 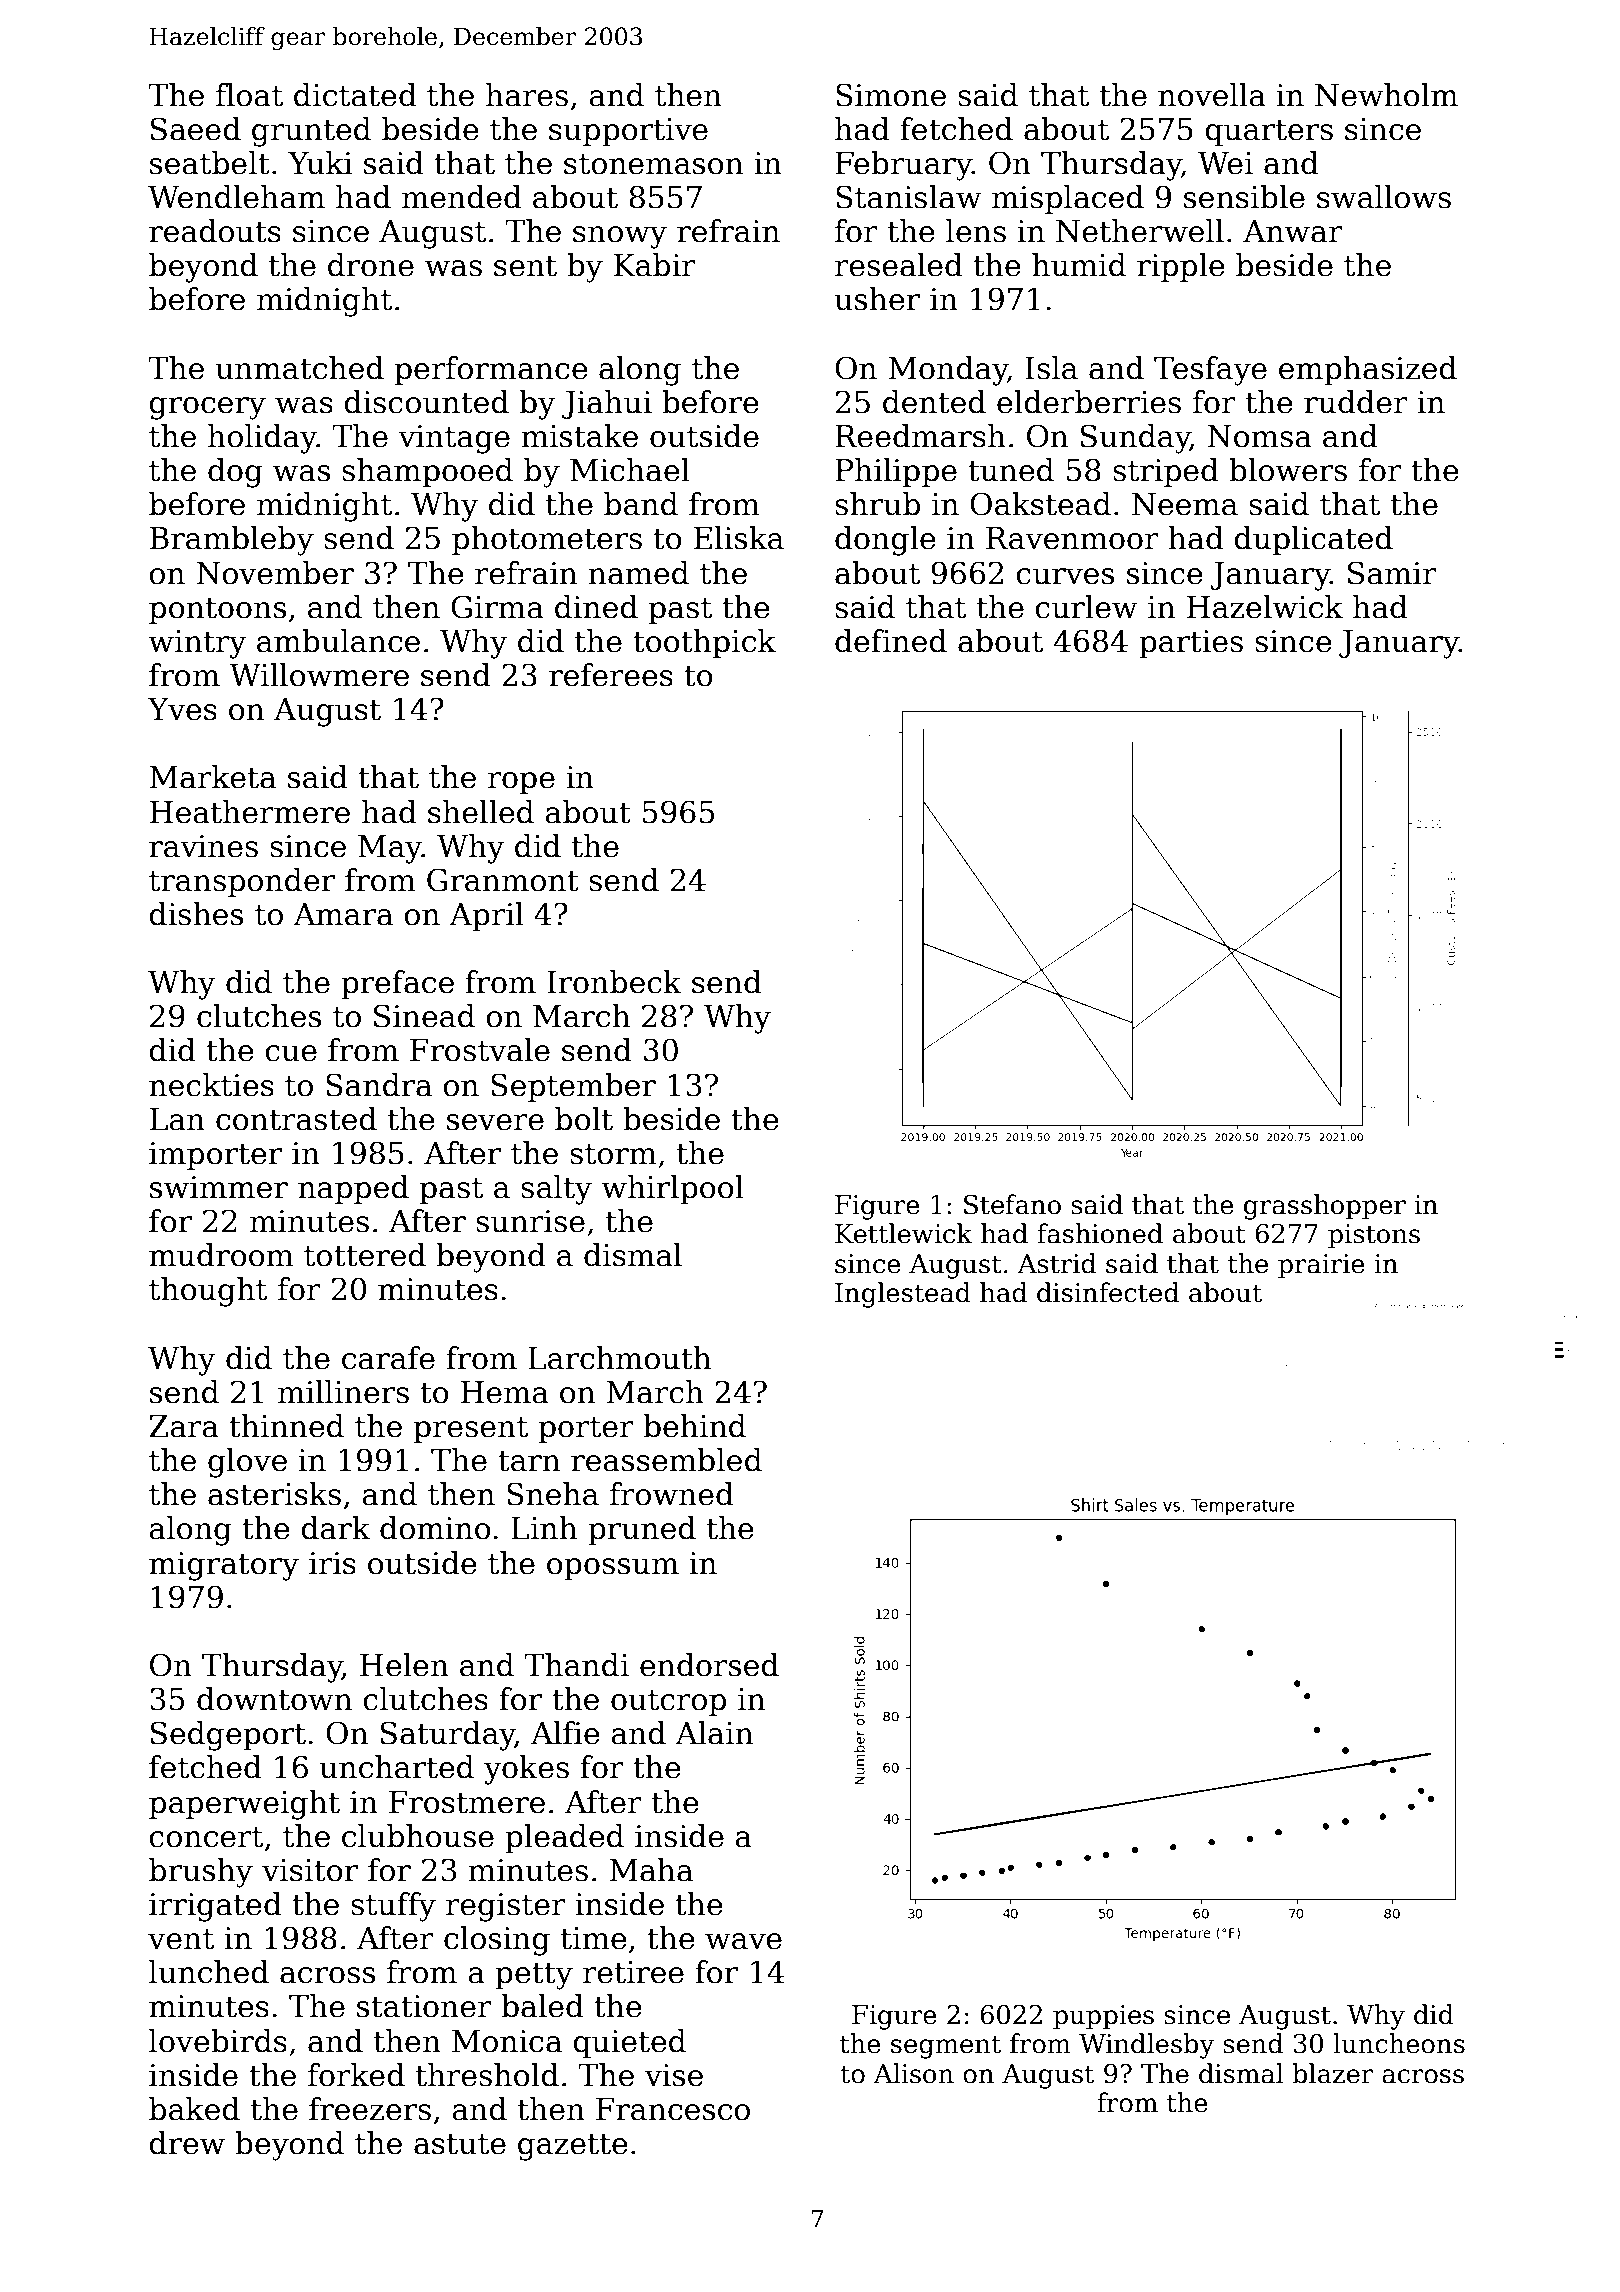 What do you see at coordinates (1265, 607) in the page?
I see `Hazelwick` at bounding box center [1265, 607].
